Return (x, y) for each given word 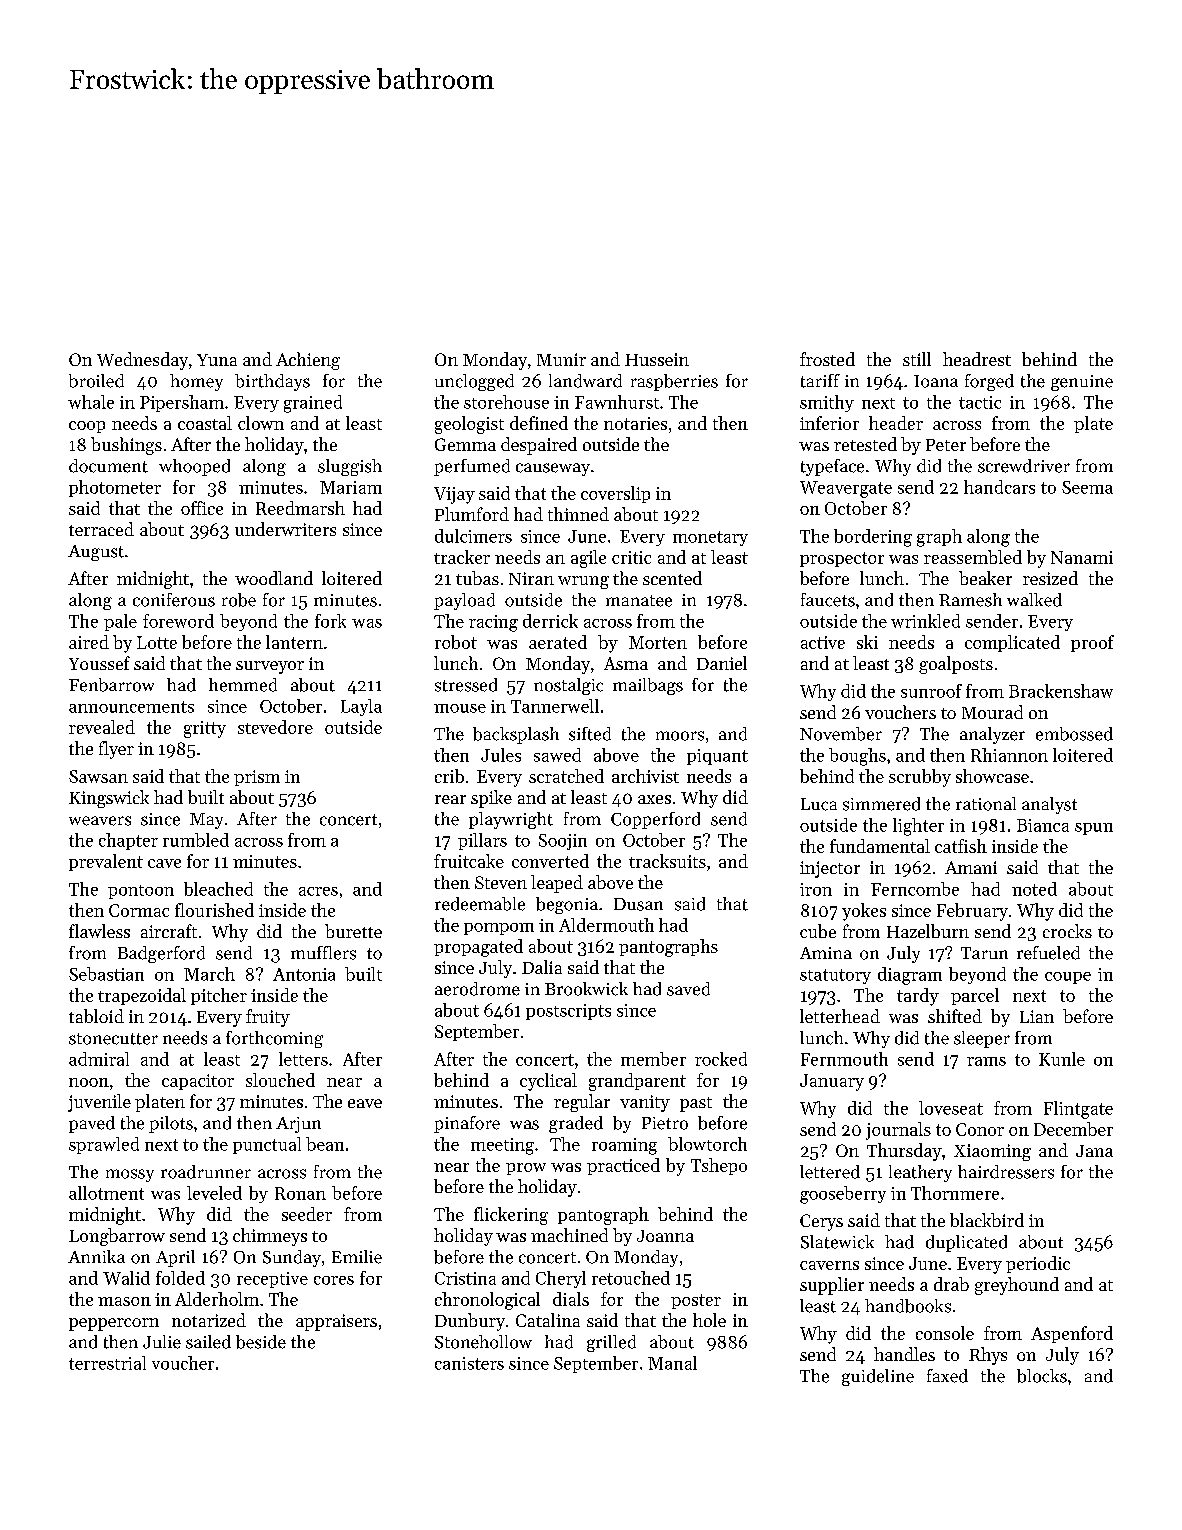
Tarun (984, 953)
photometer (115, 488)
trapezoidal (142, 996)
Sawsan (98, 776)
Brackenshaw (1061, 691)
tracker (462, 557)
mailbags (648, 686)
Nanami (1082, 557)
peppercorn (114, 1324)
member (653, 1059)
